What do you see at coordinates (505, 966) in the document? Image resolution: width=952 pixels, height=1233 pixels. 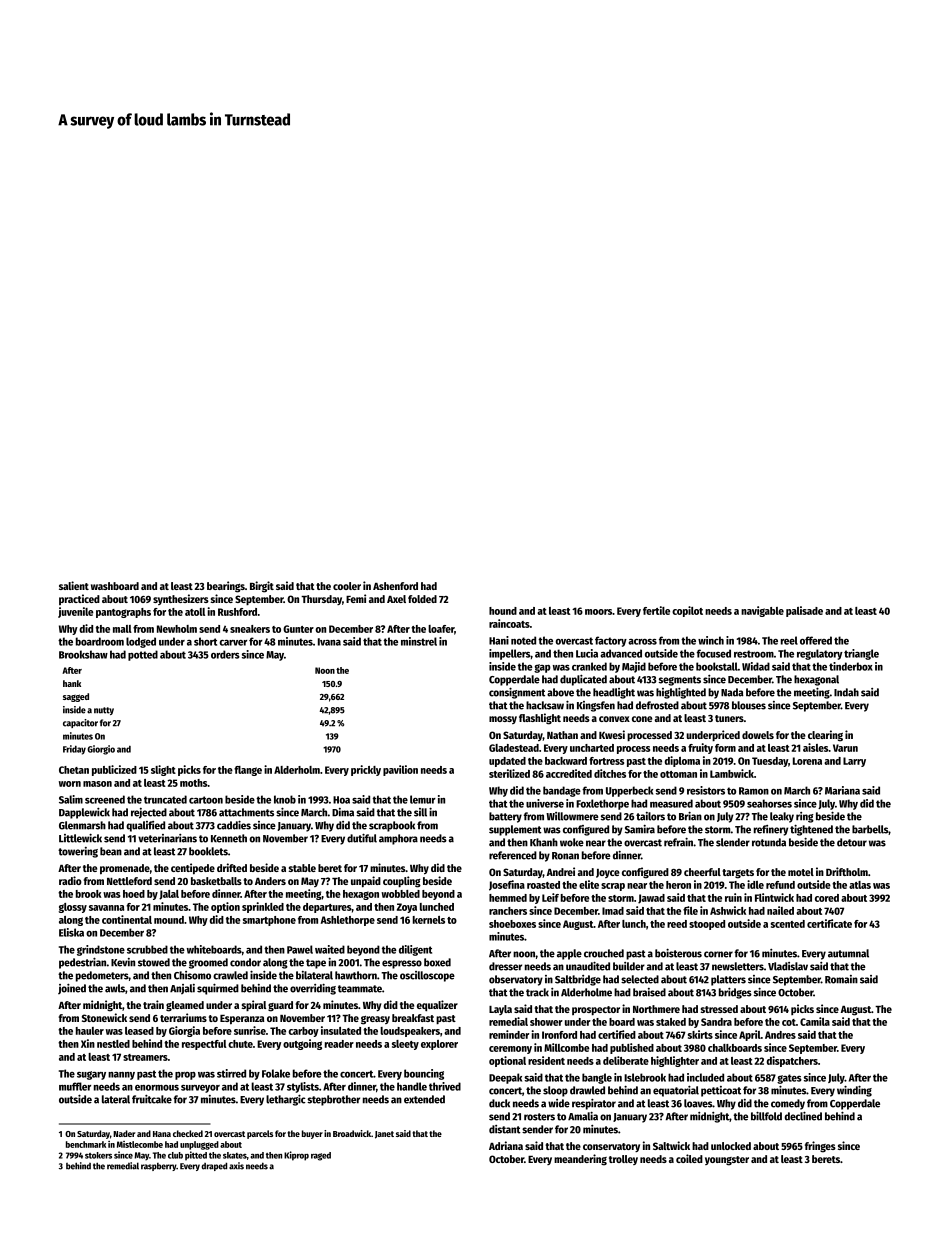 I see `dresser` at bounding box center [505, 966].
